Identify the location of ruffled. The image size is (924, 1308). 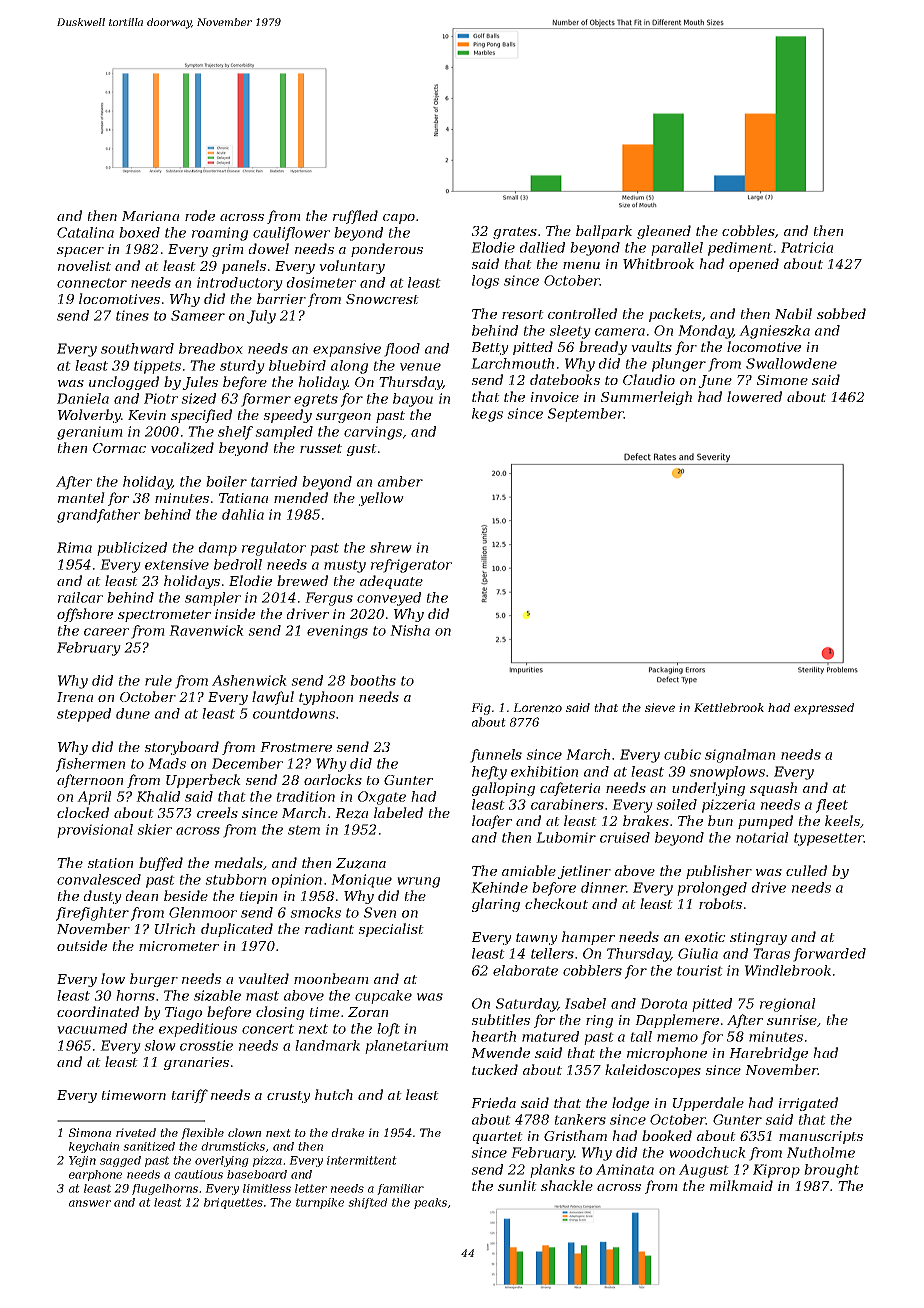
(355, 217).
